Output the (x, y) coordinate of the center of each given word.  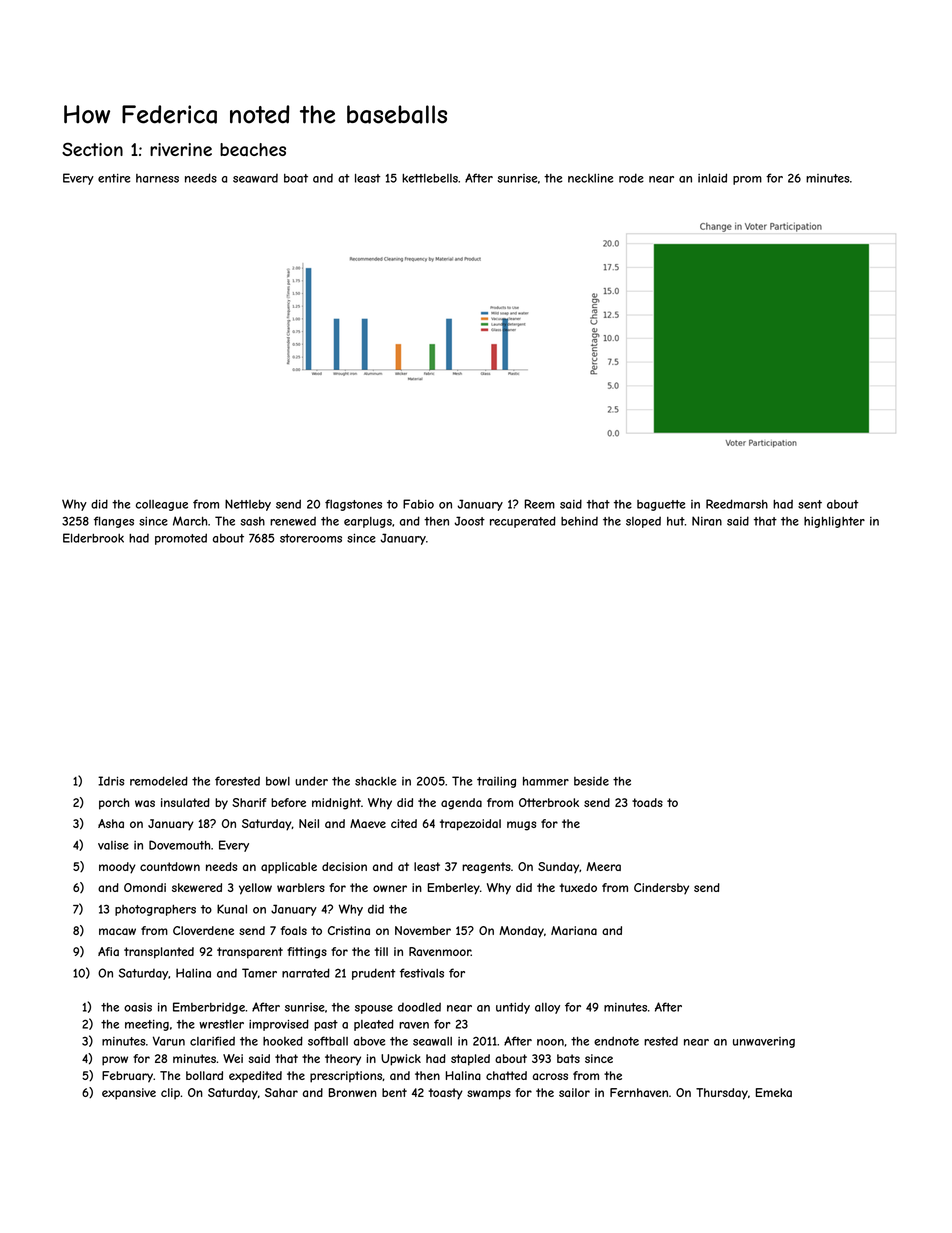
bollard (204, 1075)
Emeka (774, 1092)
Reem (540, 504)
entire (114, 178)
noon (550, 1042)
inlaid (712, 178)
